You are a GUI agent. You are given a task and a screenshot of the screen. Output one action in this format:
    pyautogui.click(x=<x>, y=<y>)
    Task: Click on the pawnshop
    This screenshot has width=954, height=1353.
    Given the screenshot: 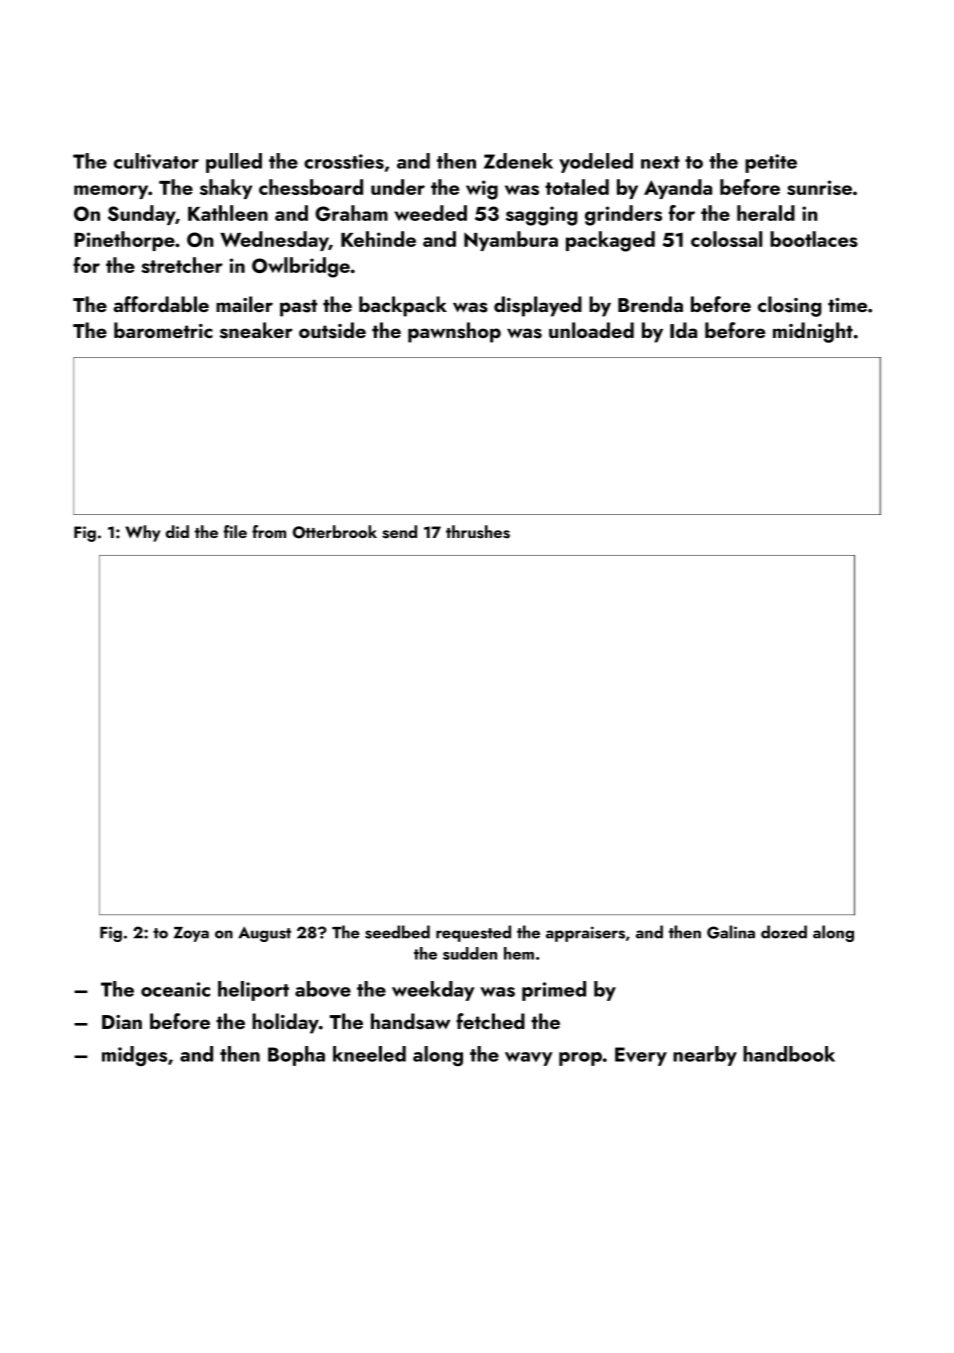 What is the action you would take?
    pyautogui.click(x=454, y=332)
